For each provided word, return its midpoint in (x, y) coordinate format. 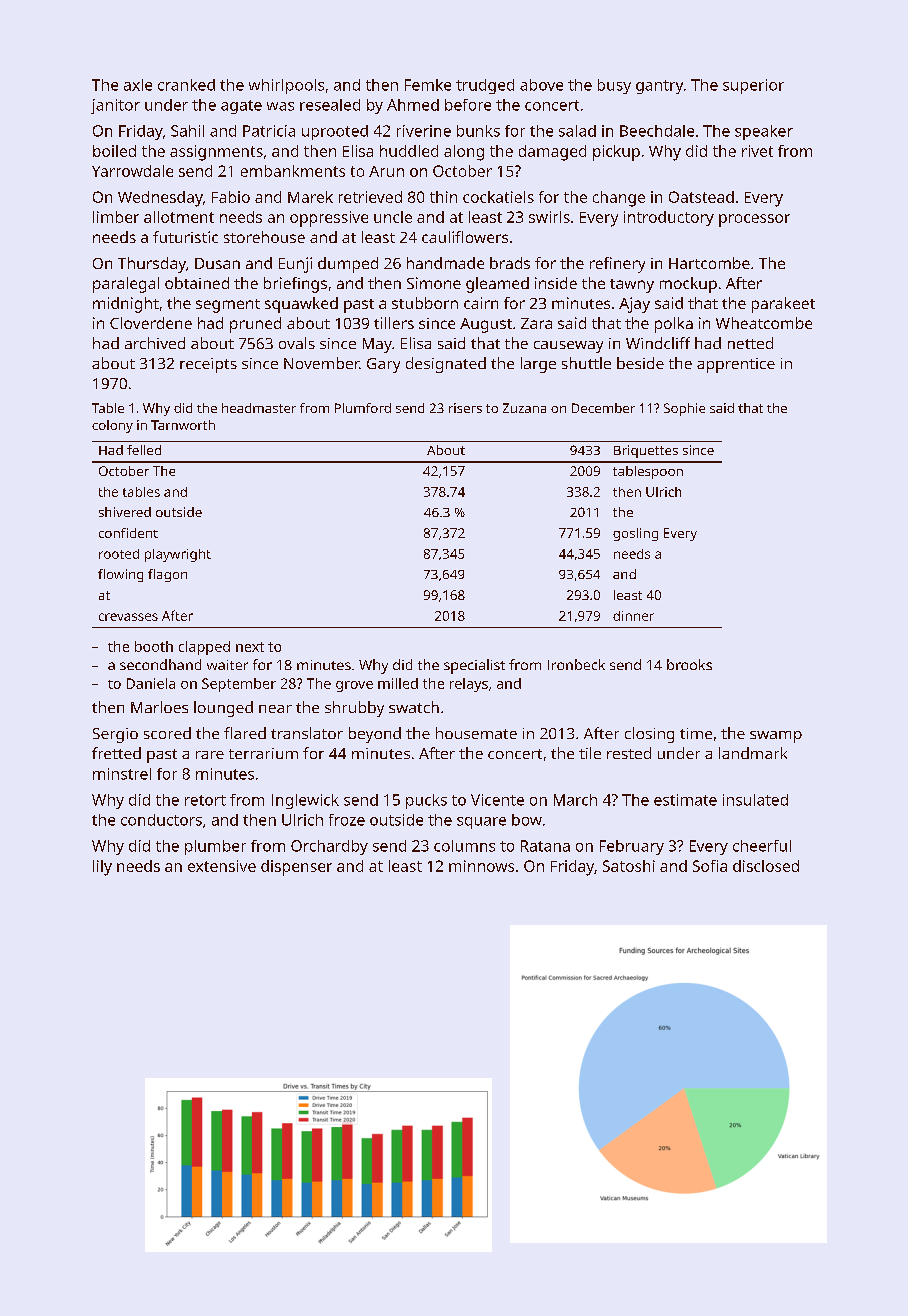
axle (138, 85)
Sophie (684, 409)
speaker (764, 132)
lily (102, 868)
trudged (485, 86)
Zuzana (524, 408)
